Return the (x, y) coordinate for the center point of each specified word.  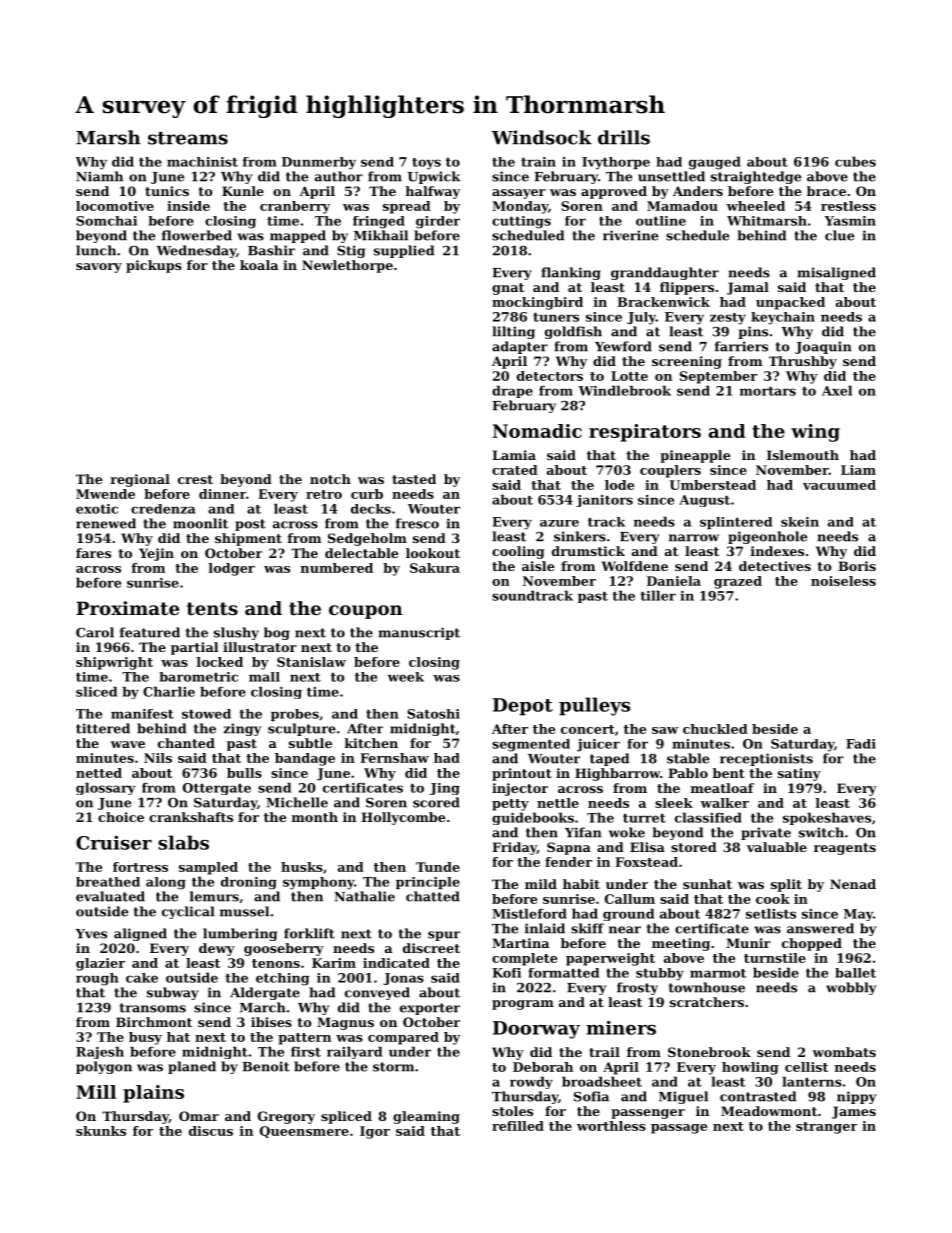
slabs (183, 842)
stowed (206, 714)
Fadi (861, 744)
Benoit (266, 1066)
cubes (855, 161)
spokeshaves (827, 818)
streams (188, 138)
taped (609, 759)
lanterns (812, 1081)
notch (330, 479)
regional (140, 480)
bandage (305, 759)
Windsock (542, 137)
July (641, 318)
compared (403, 1038)
